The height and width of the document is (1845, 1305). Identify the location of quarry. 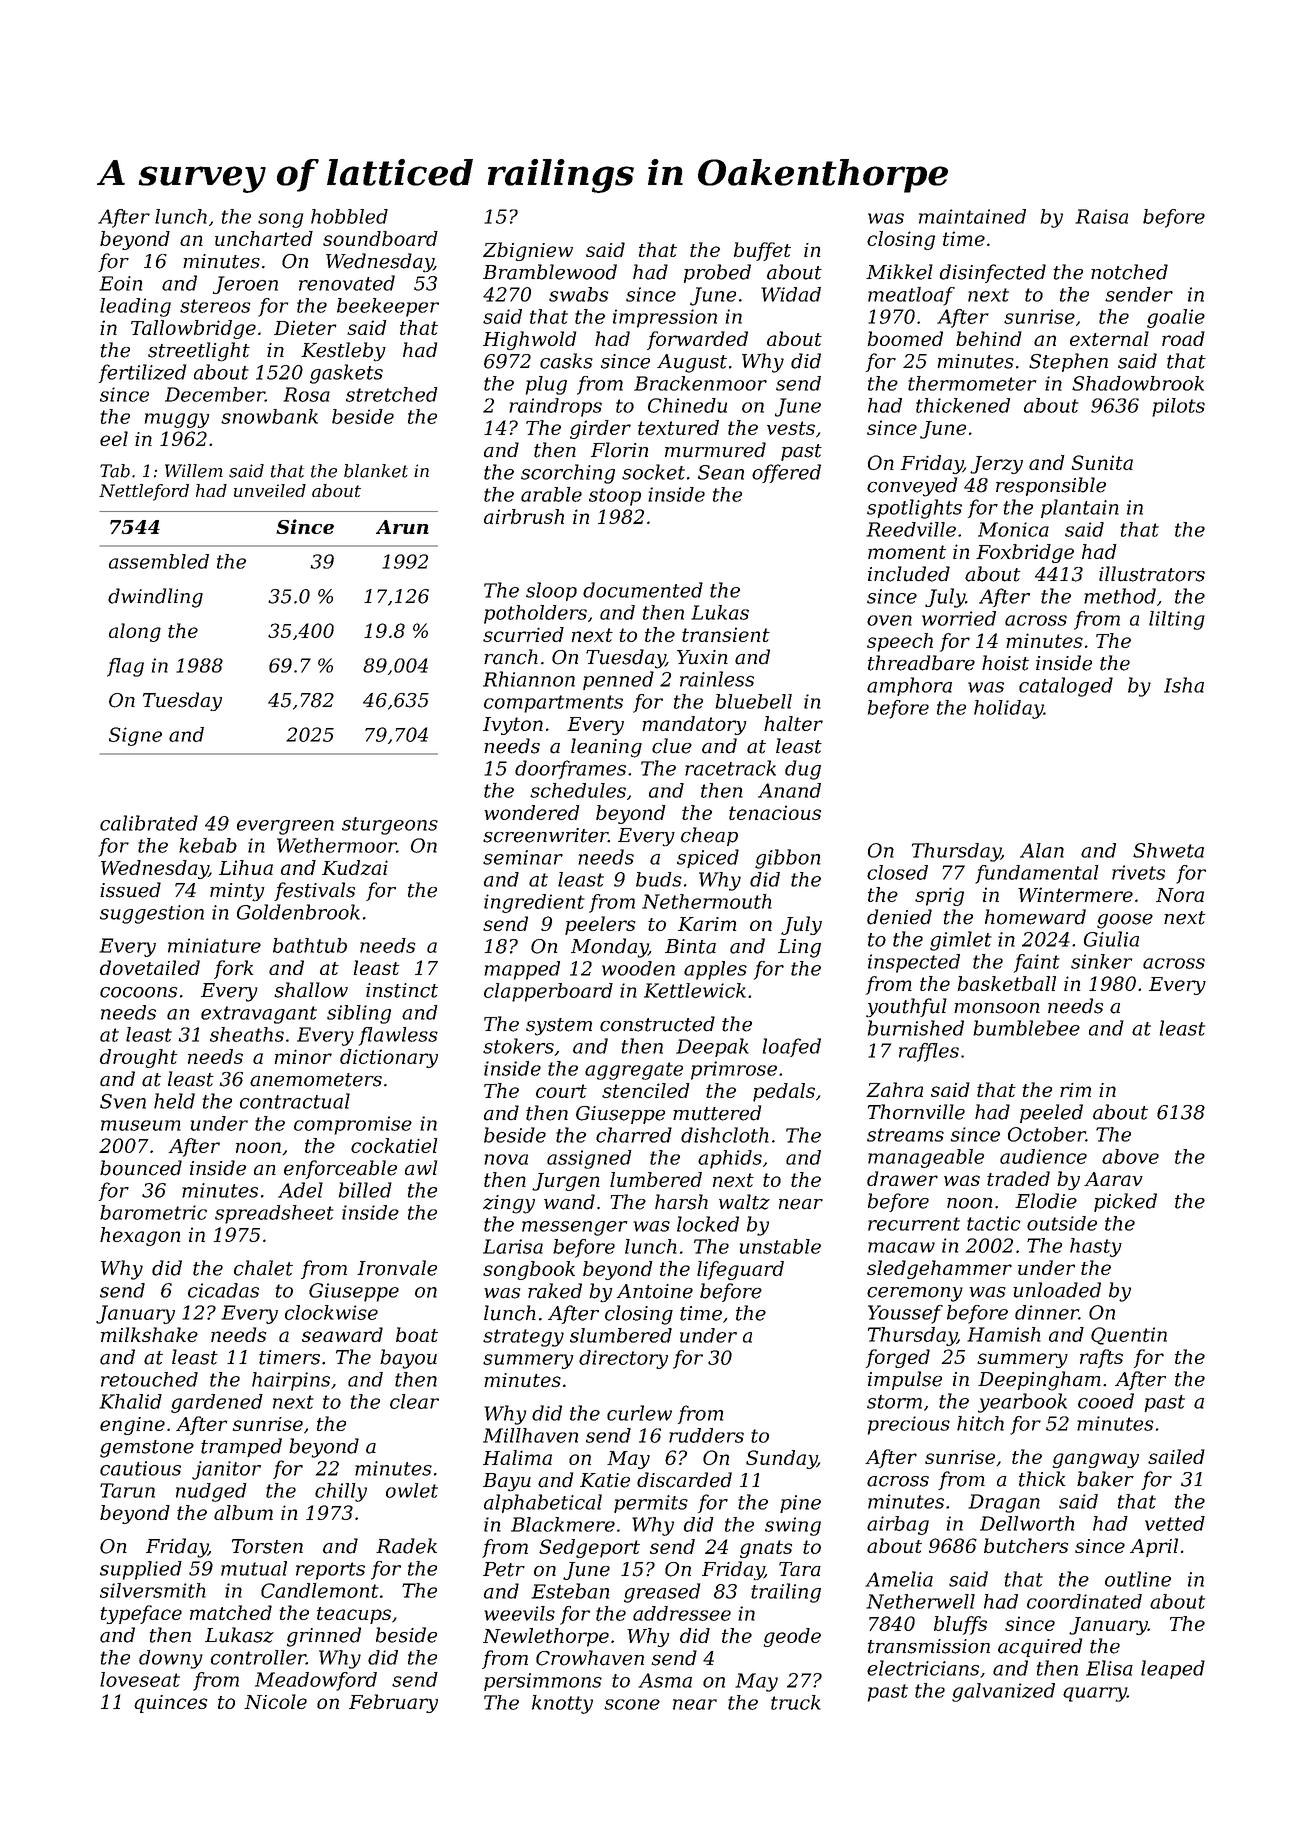
(1095, 1694).
